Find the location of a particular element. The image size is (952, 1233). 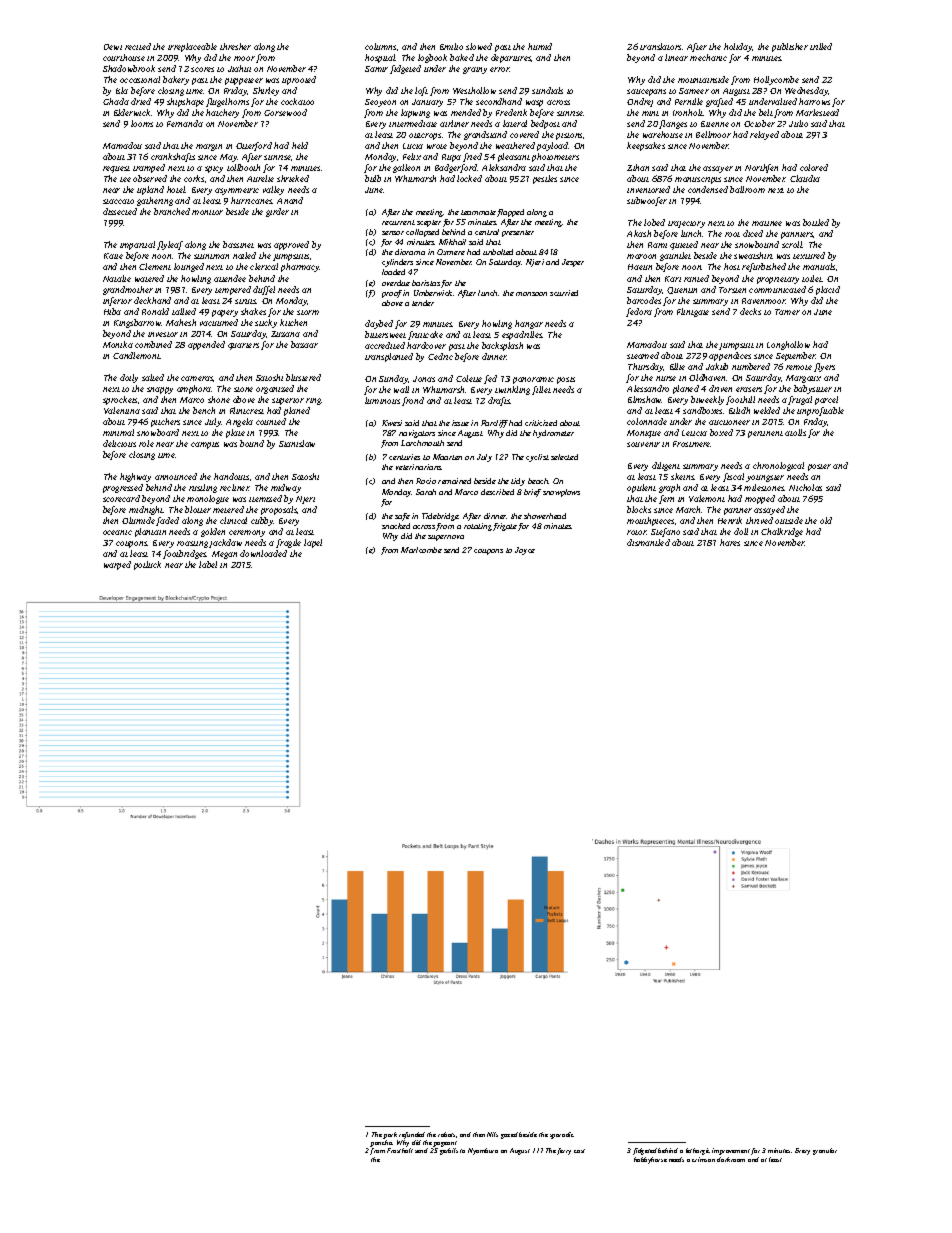

warped is located at coordinates (117, 565).
